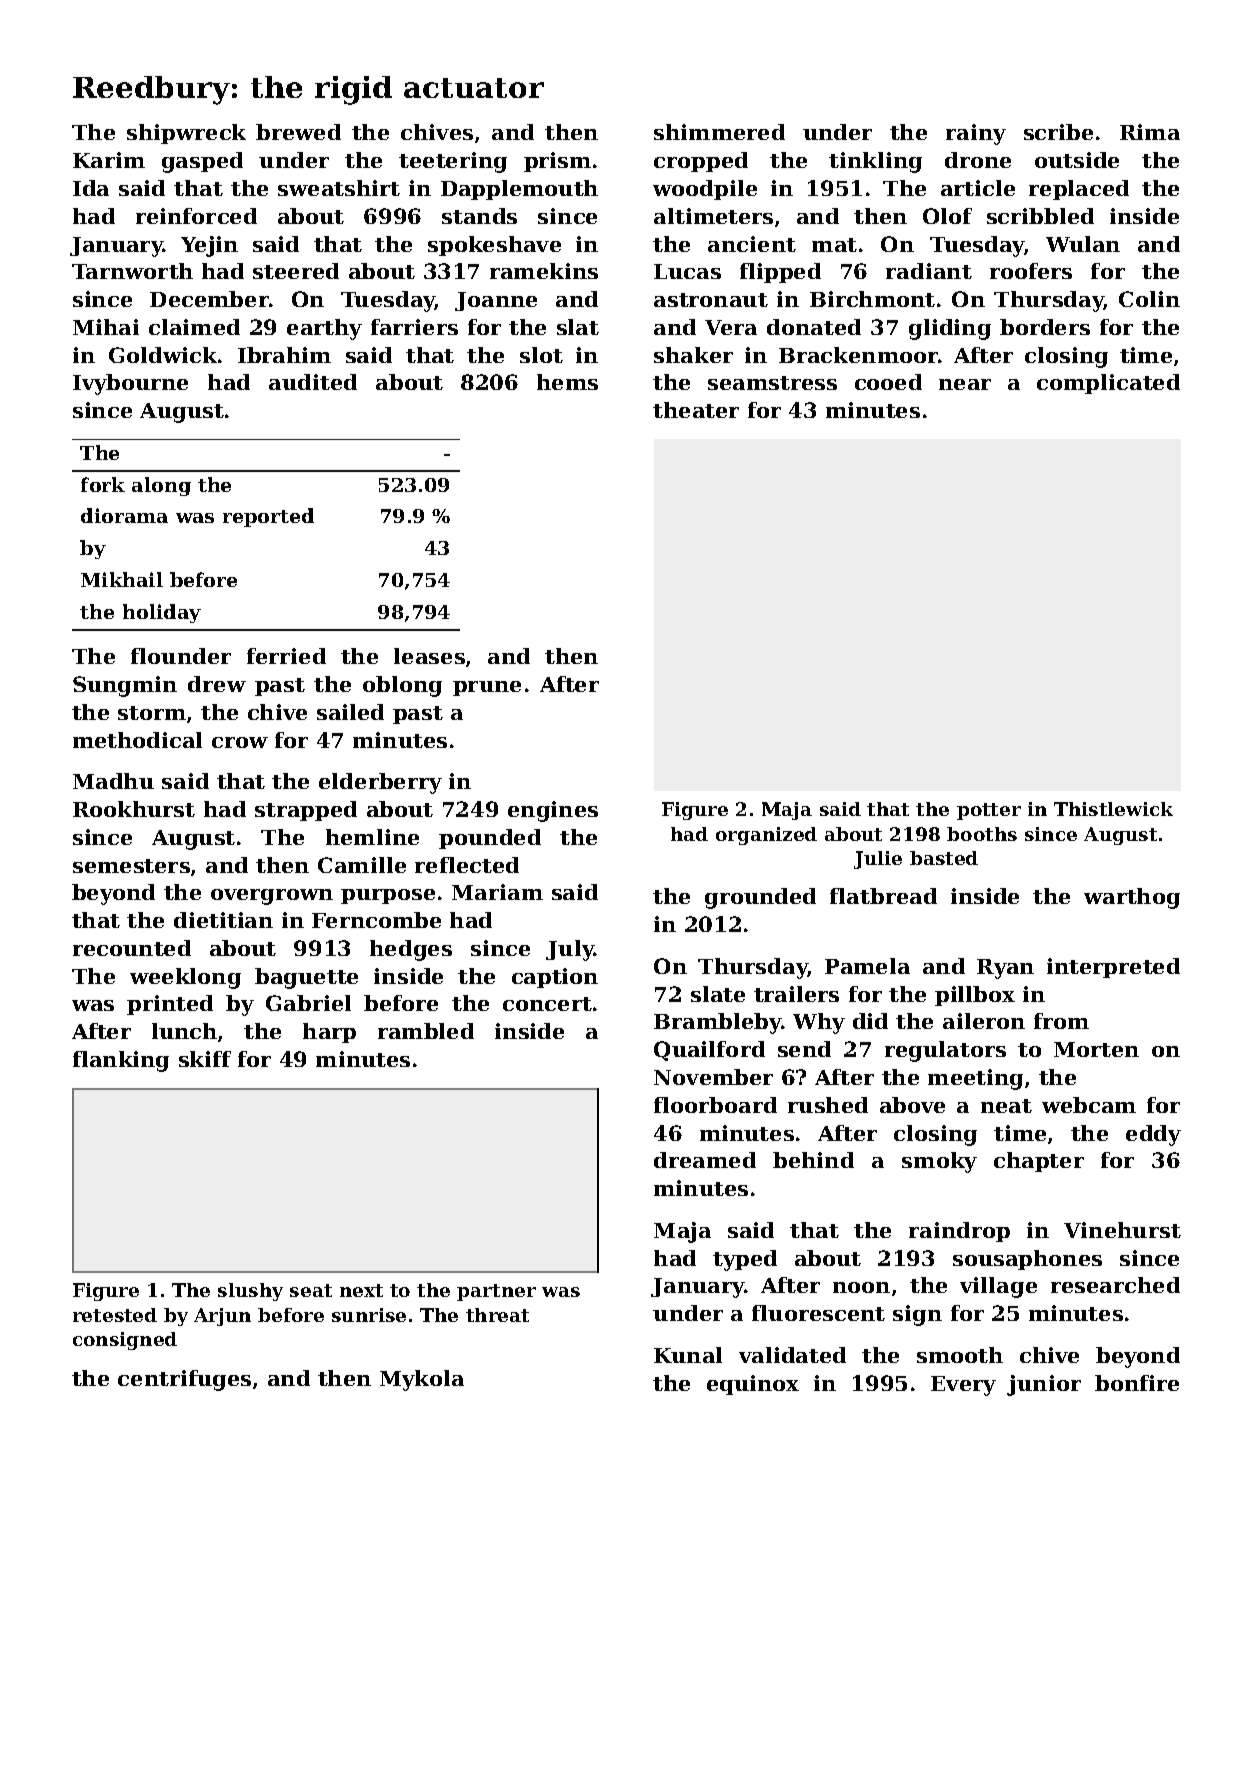 This screenshot has width=1253, height=1772. What do you see at coordinates (760, 898) in the screenshot?
I see `grounded` at bounding box center [760, 898].
